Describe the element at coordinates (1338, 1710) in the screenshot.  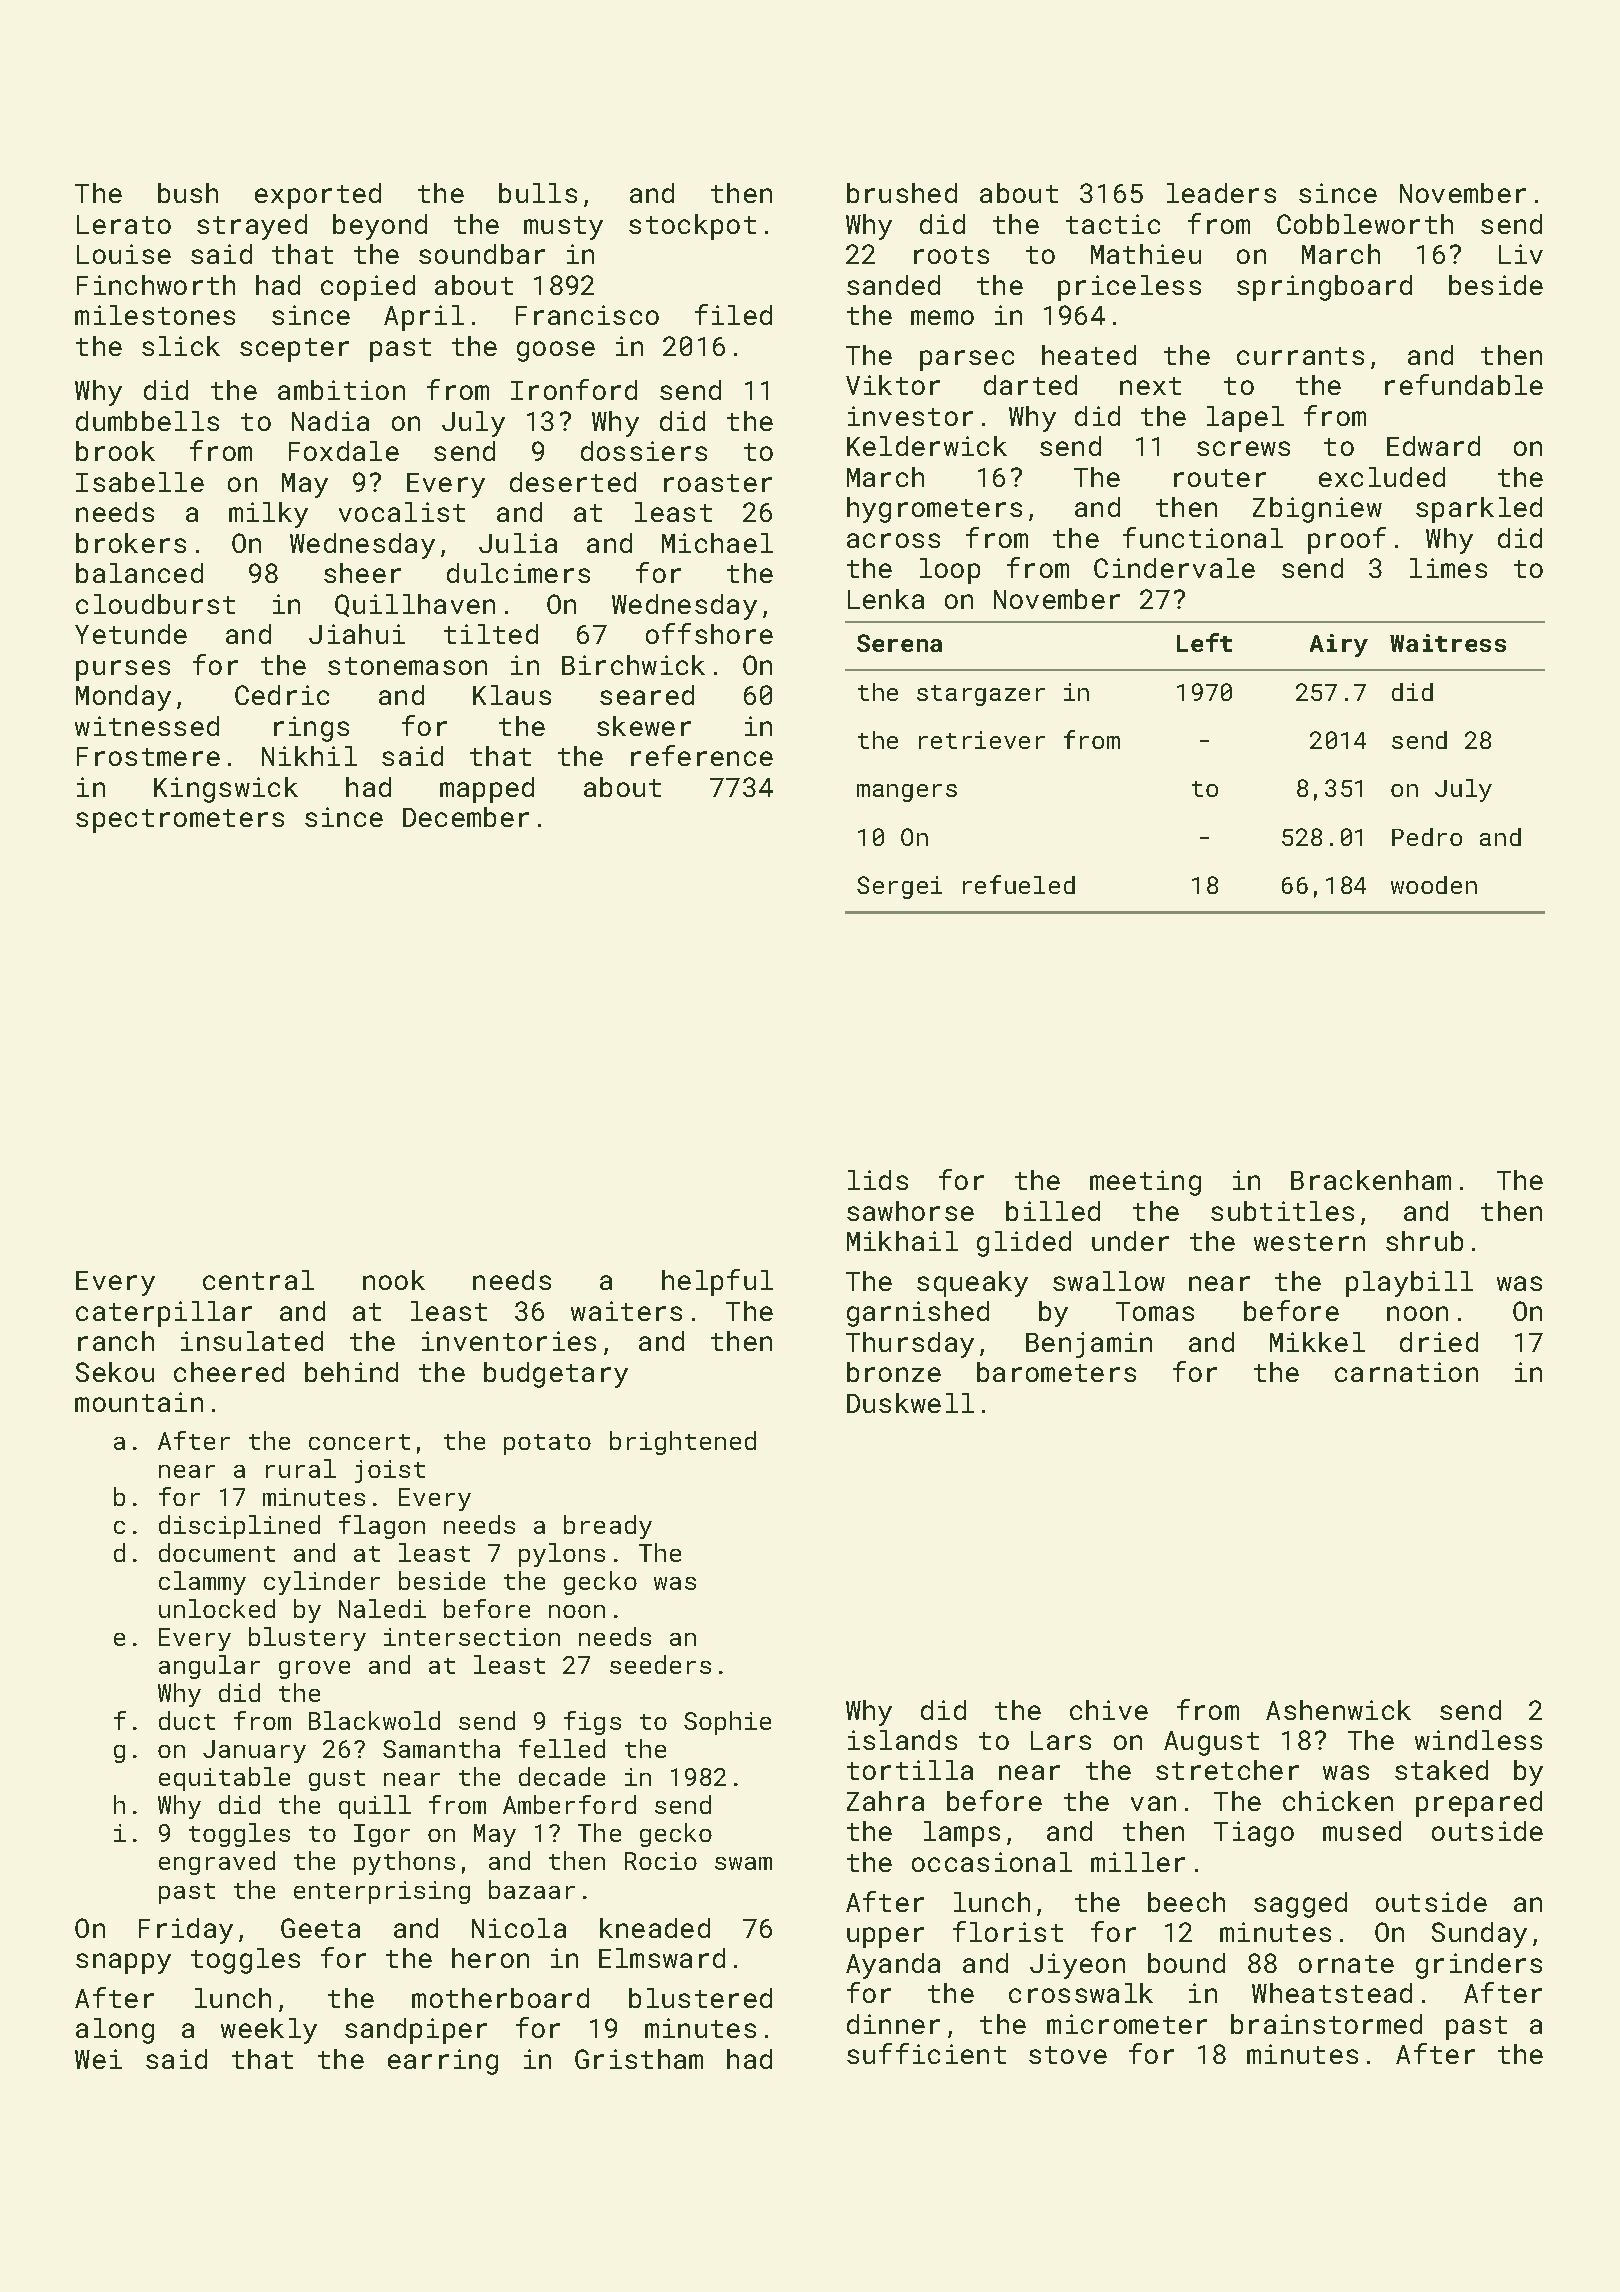
I see `Ashenwick` at that location.
